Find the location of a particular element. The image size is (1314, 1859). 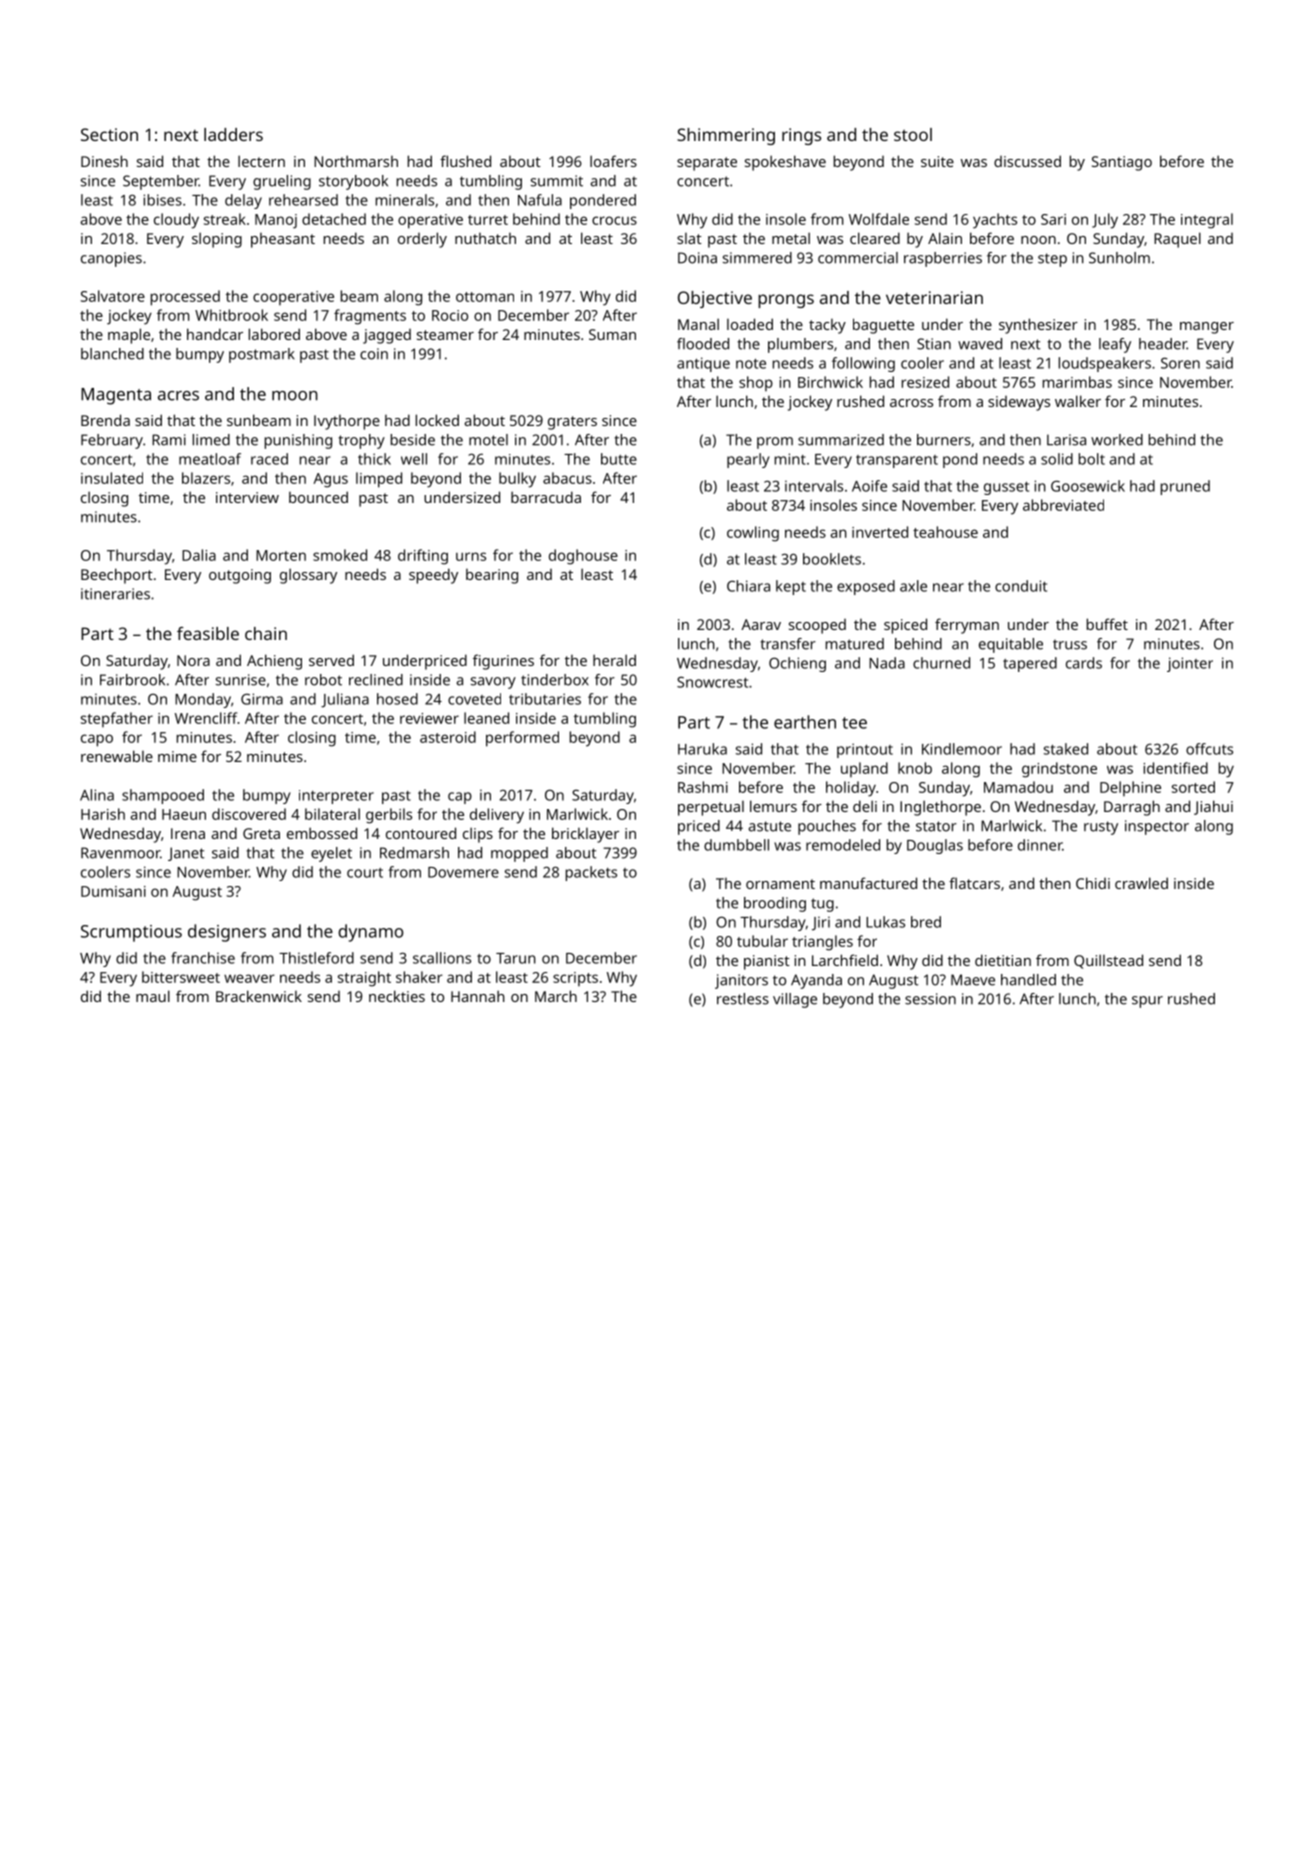

Aarav is located at coordinates (761, 624).
